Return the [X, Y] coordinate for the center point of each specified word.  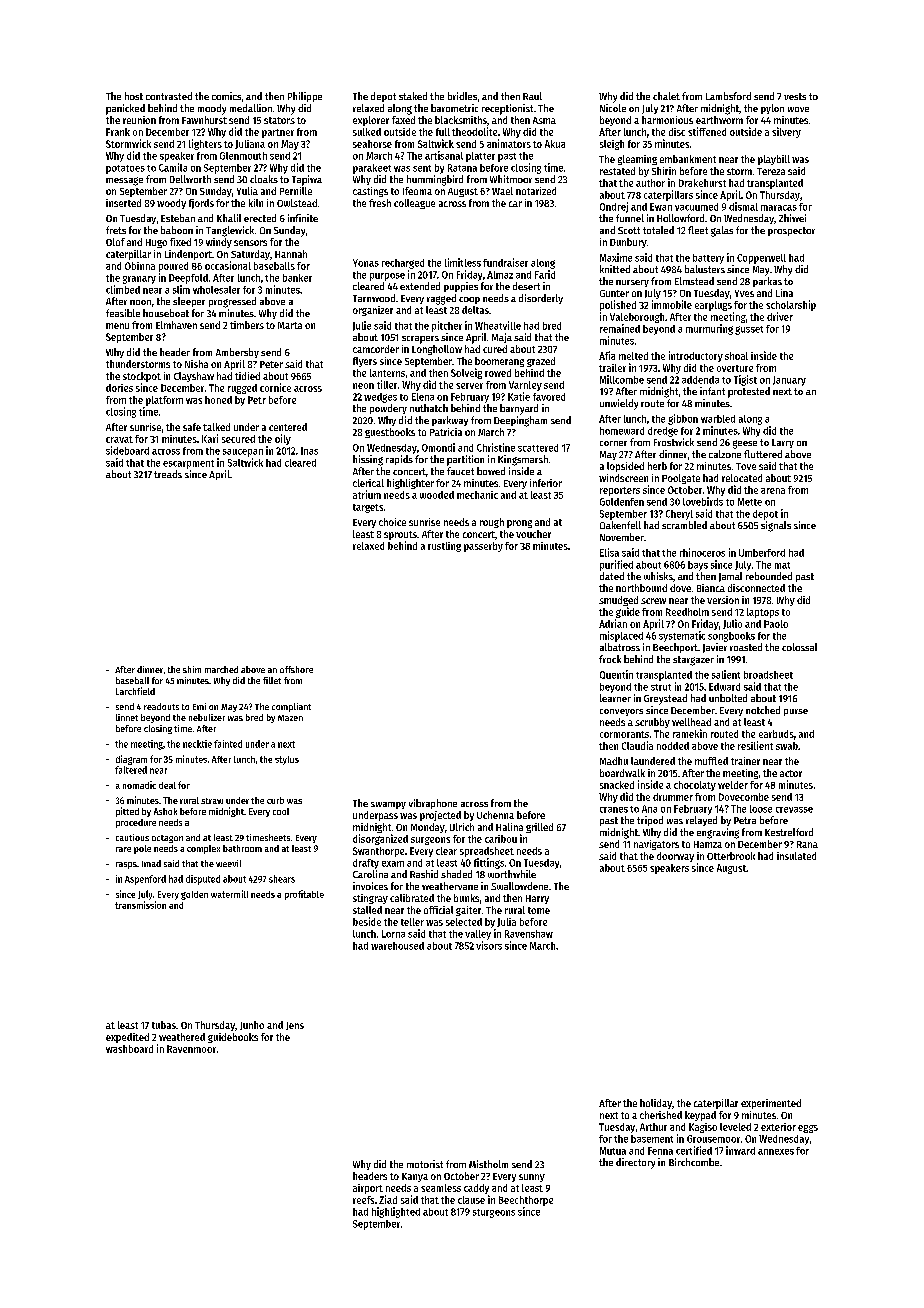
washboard [129, 1049]
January [789, 381]
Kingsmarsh [523, 460]
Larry [783, 443]
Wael [502, 191]
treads [168, 474]
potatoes [125, 169]
